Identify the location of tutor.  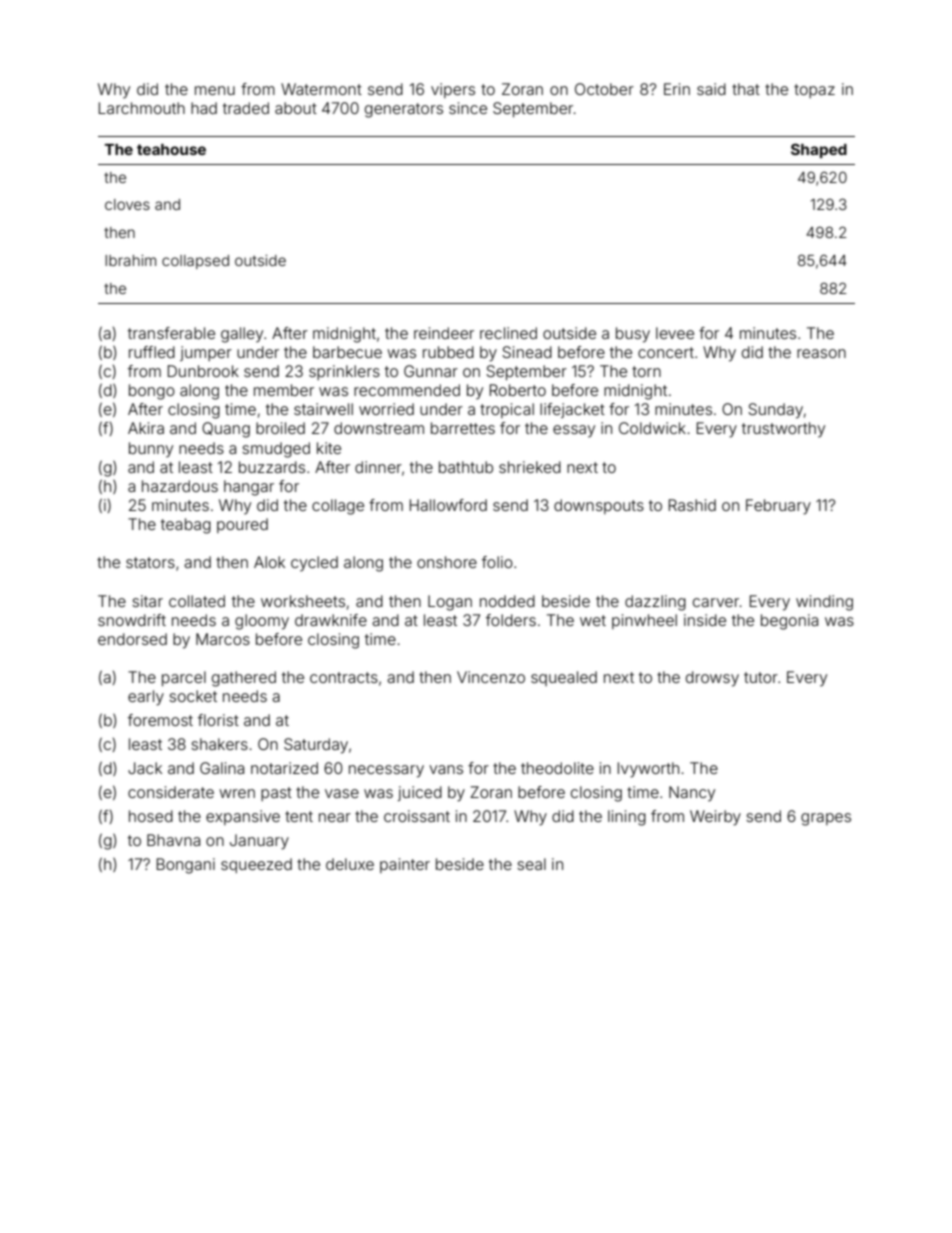
(761, 677).
